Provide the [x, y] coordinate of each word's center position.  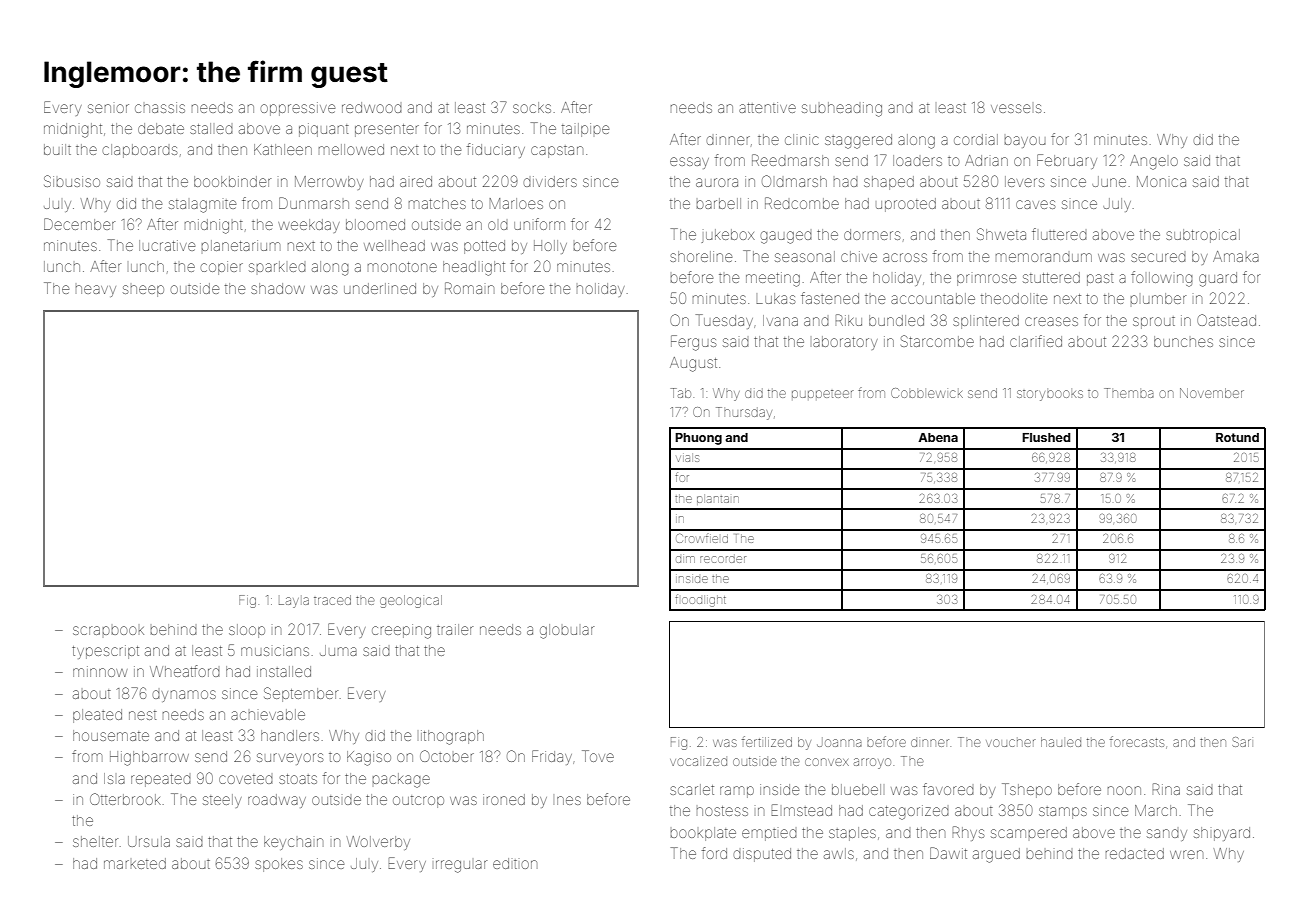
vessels [1016, 108]
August [693, 364]
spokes [279, 865]
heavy [96, 291]
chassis [160, 107]
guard [1218, 279]
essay [689, 163]
